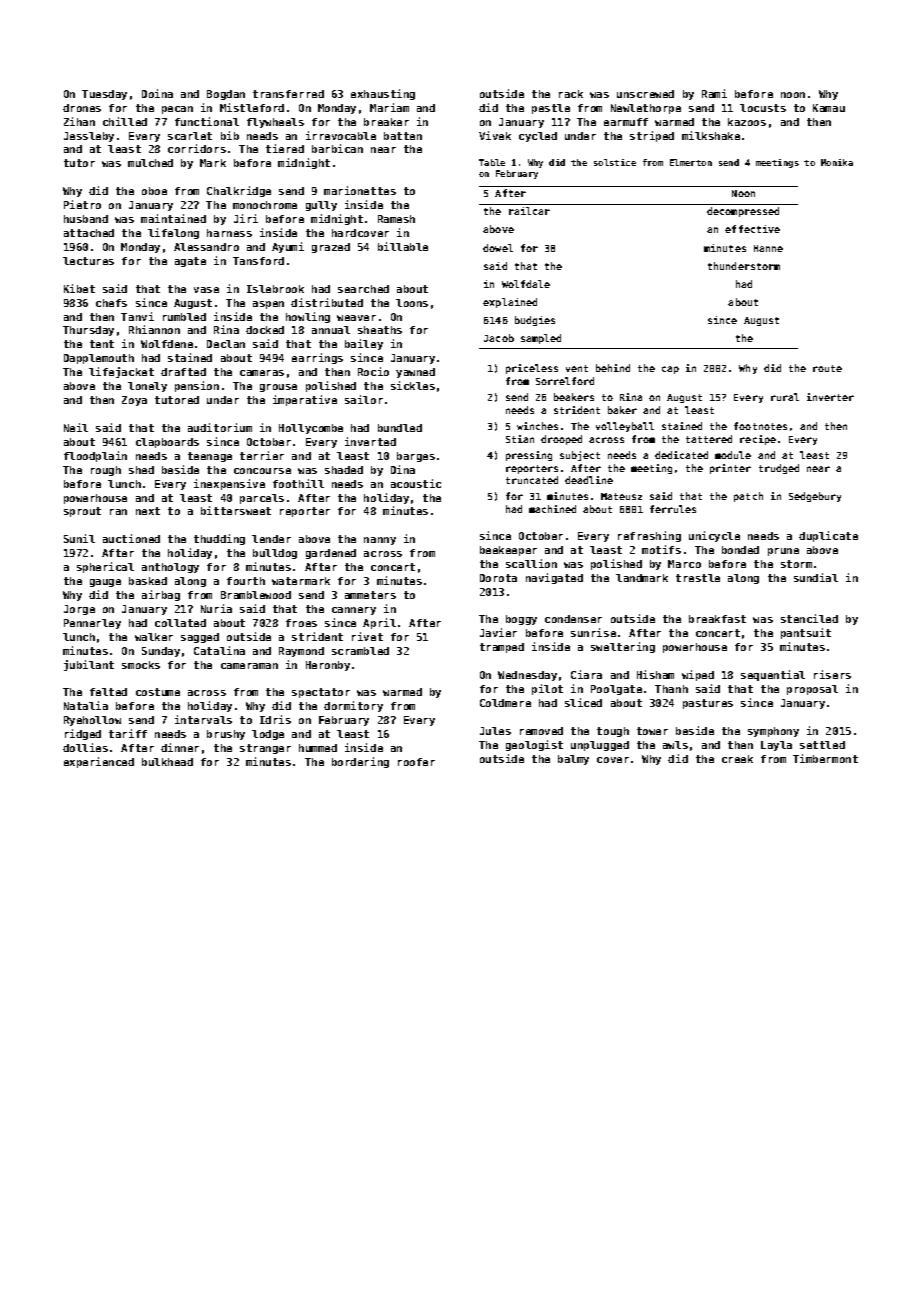 The width and height of the document is (924, 1308). Describe the element at coordinates (714, 93) in the document. I see `Rami` at that location.
